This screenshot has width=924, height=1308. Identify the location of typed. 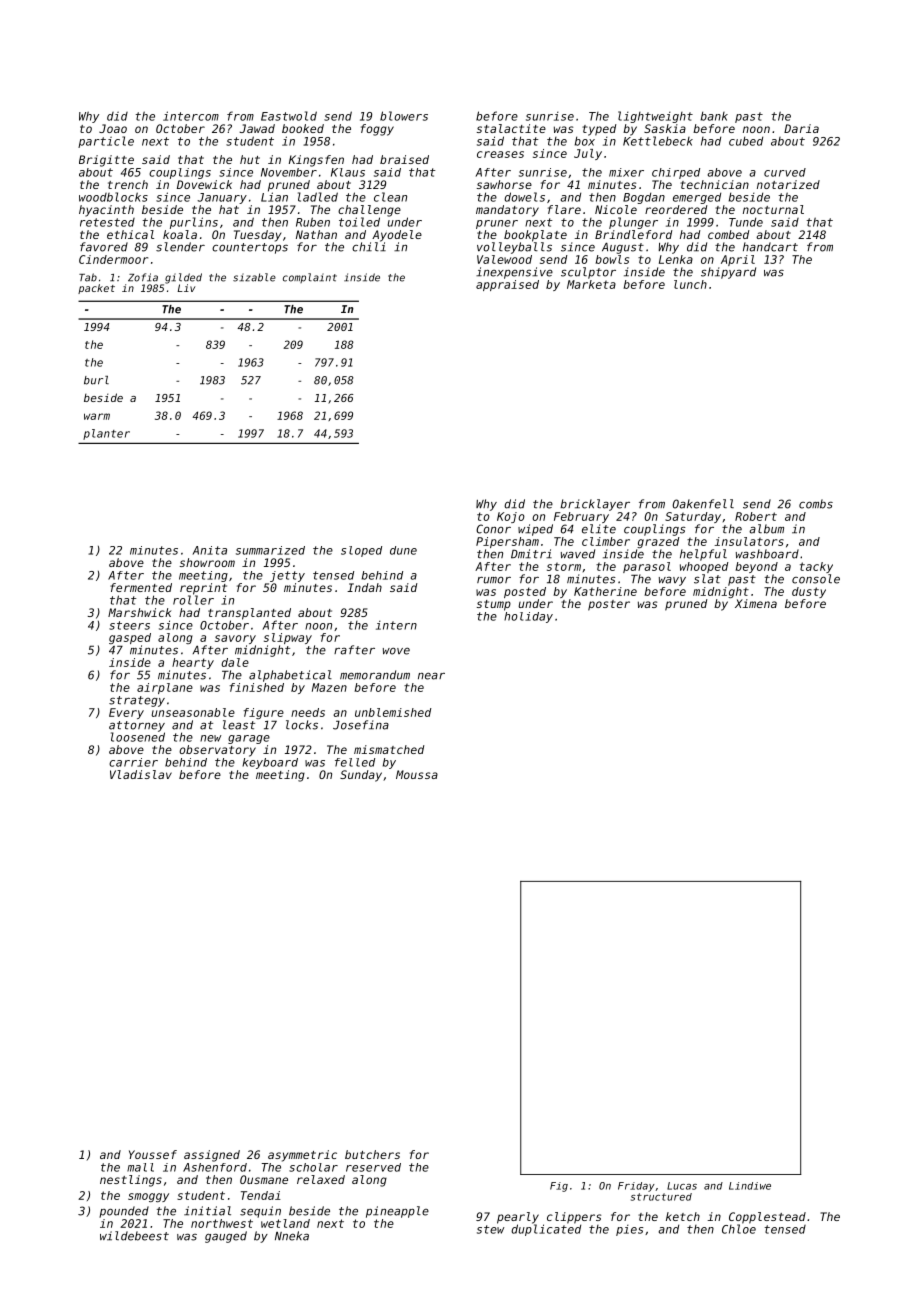
(599, 130).
